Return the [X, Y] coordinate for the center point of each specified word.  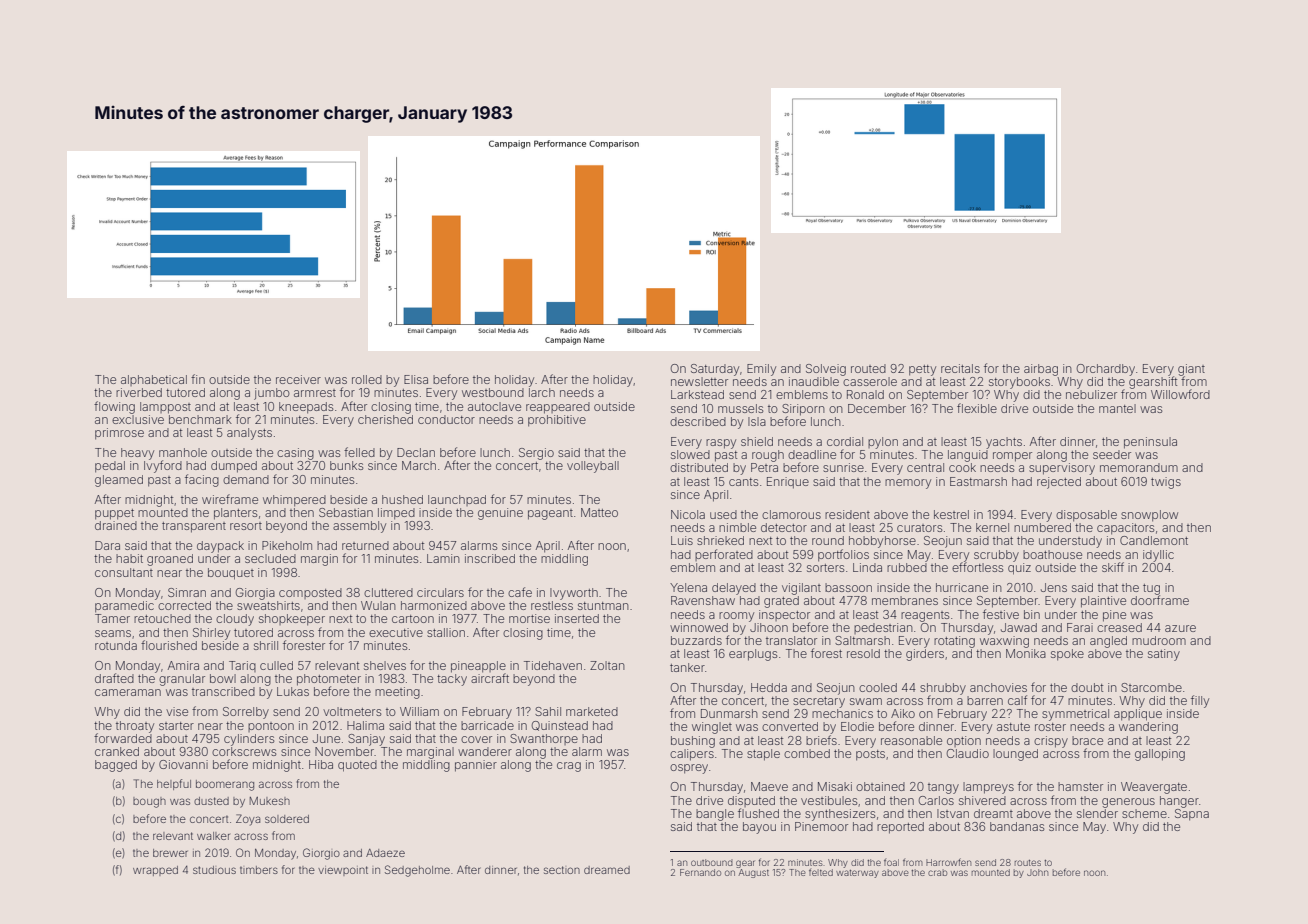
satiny [1164, 655]
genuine [500, 514]
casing [295, 454]
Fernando [700, 872]
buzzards [696, 640]
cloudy [235, 620]
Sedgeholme [417, 871]
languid [968, 456]
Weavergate [1154, 788]
